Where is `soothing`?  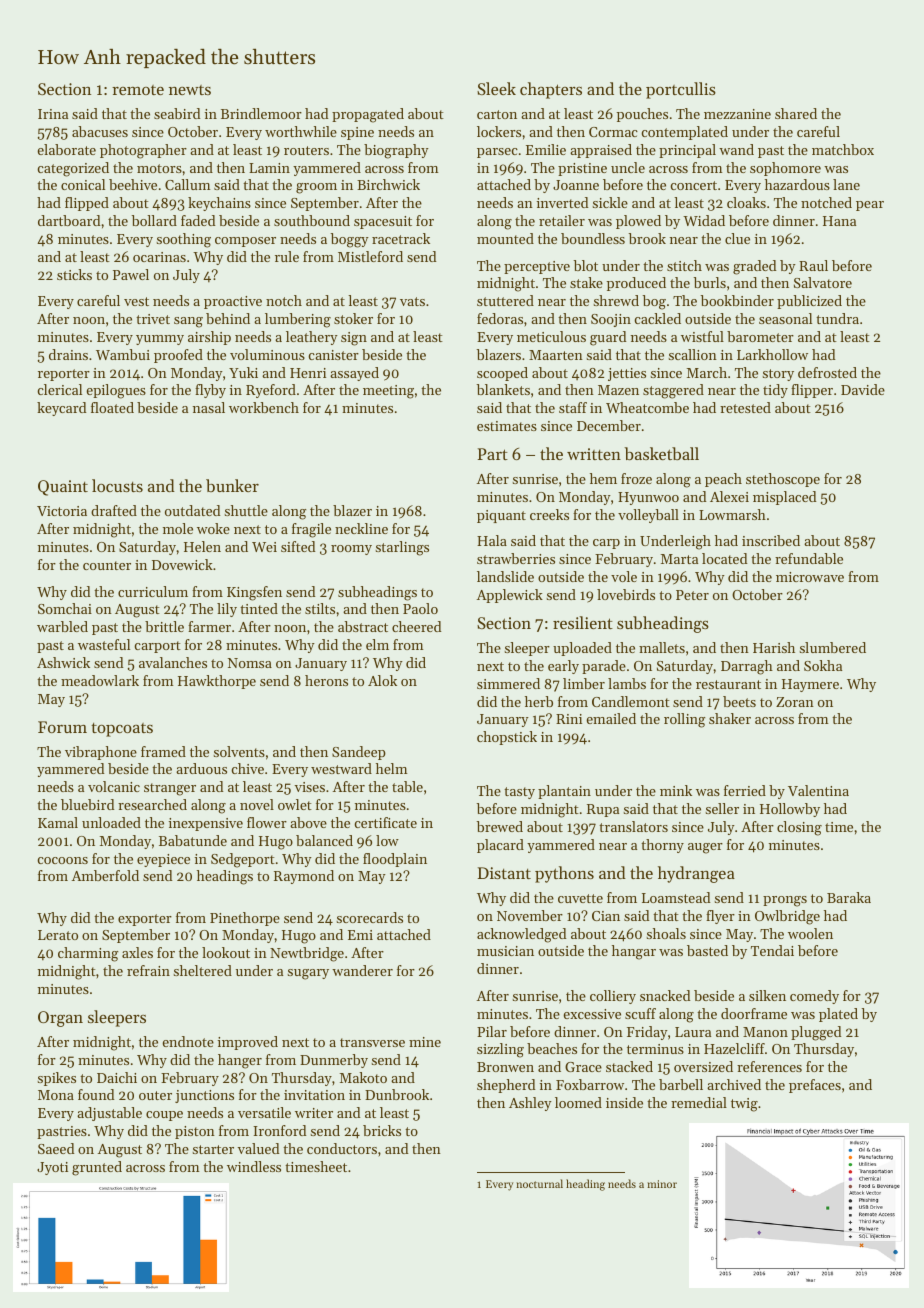
soothing is located at coordinates (184, 240).
